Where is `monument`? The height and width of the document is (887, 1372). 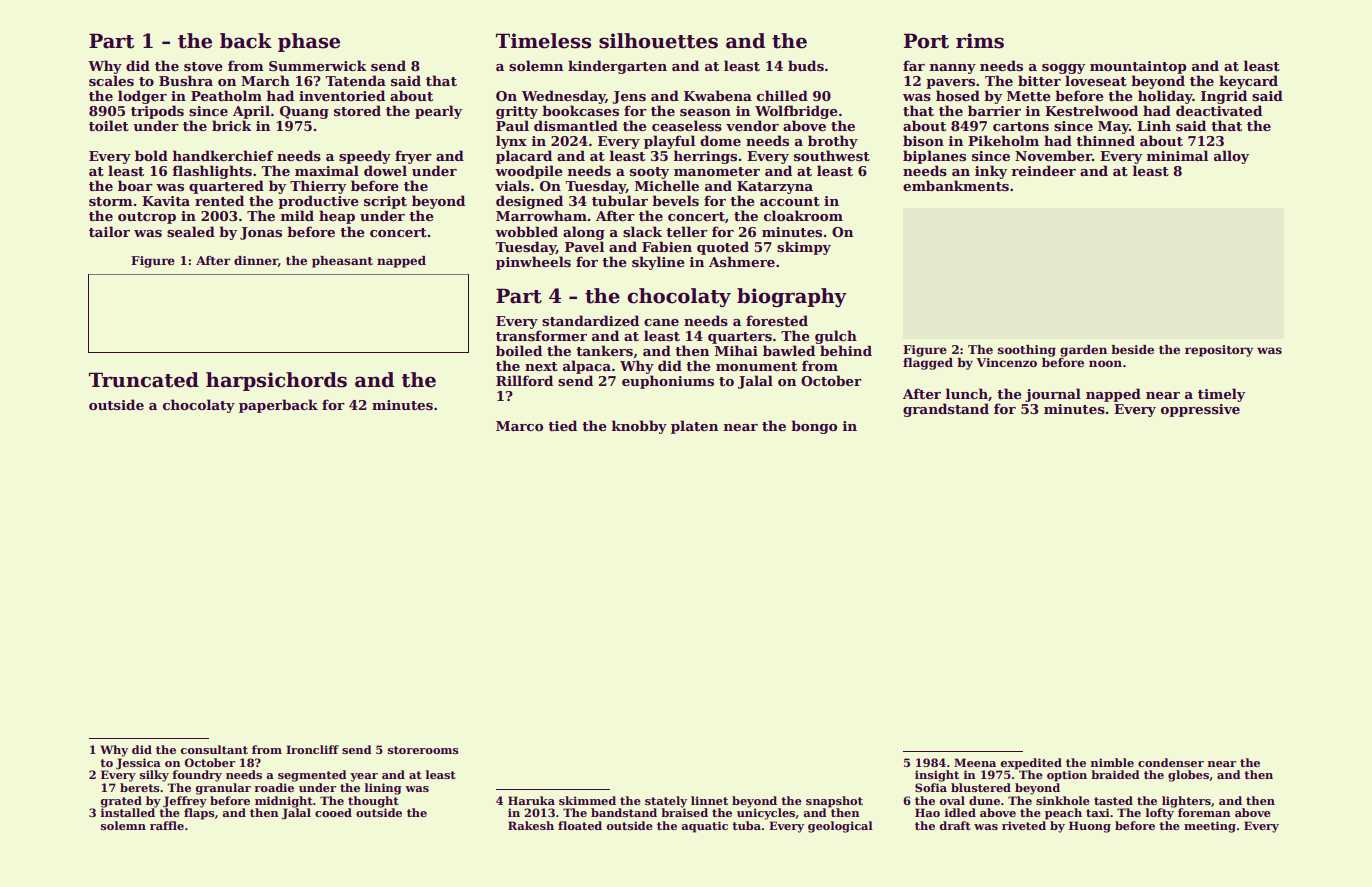
monument is located at coordinates (756, 366).
